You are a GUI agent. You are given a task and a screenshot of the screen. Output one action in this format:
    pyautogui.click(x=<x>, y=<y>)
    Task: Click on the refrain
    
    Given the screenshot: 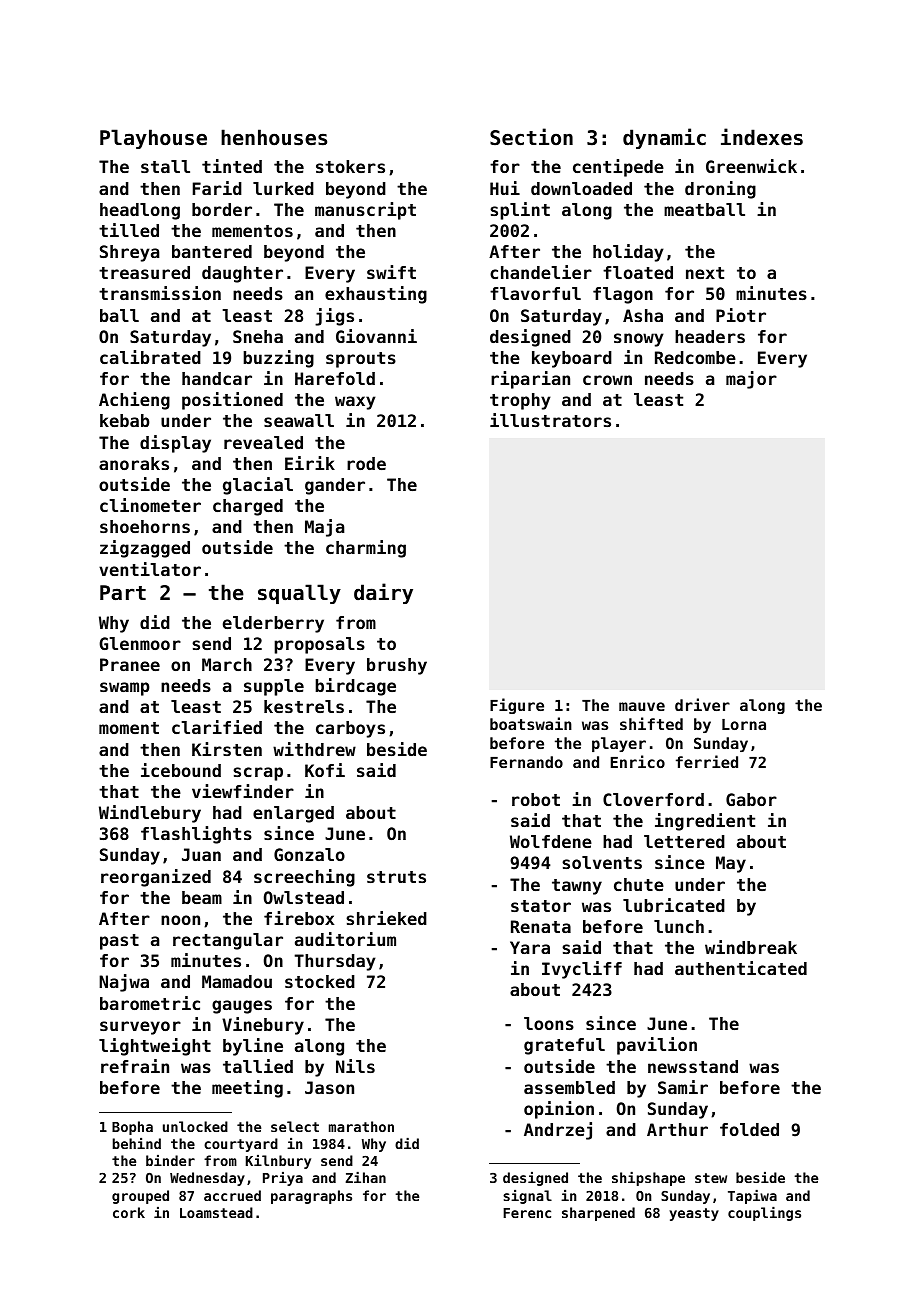 What is the action you would take?
    pyautogui.click(x=135, y=1066)
